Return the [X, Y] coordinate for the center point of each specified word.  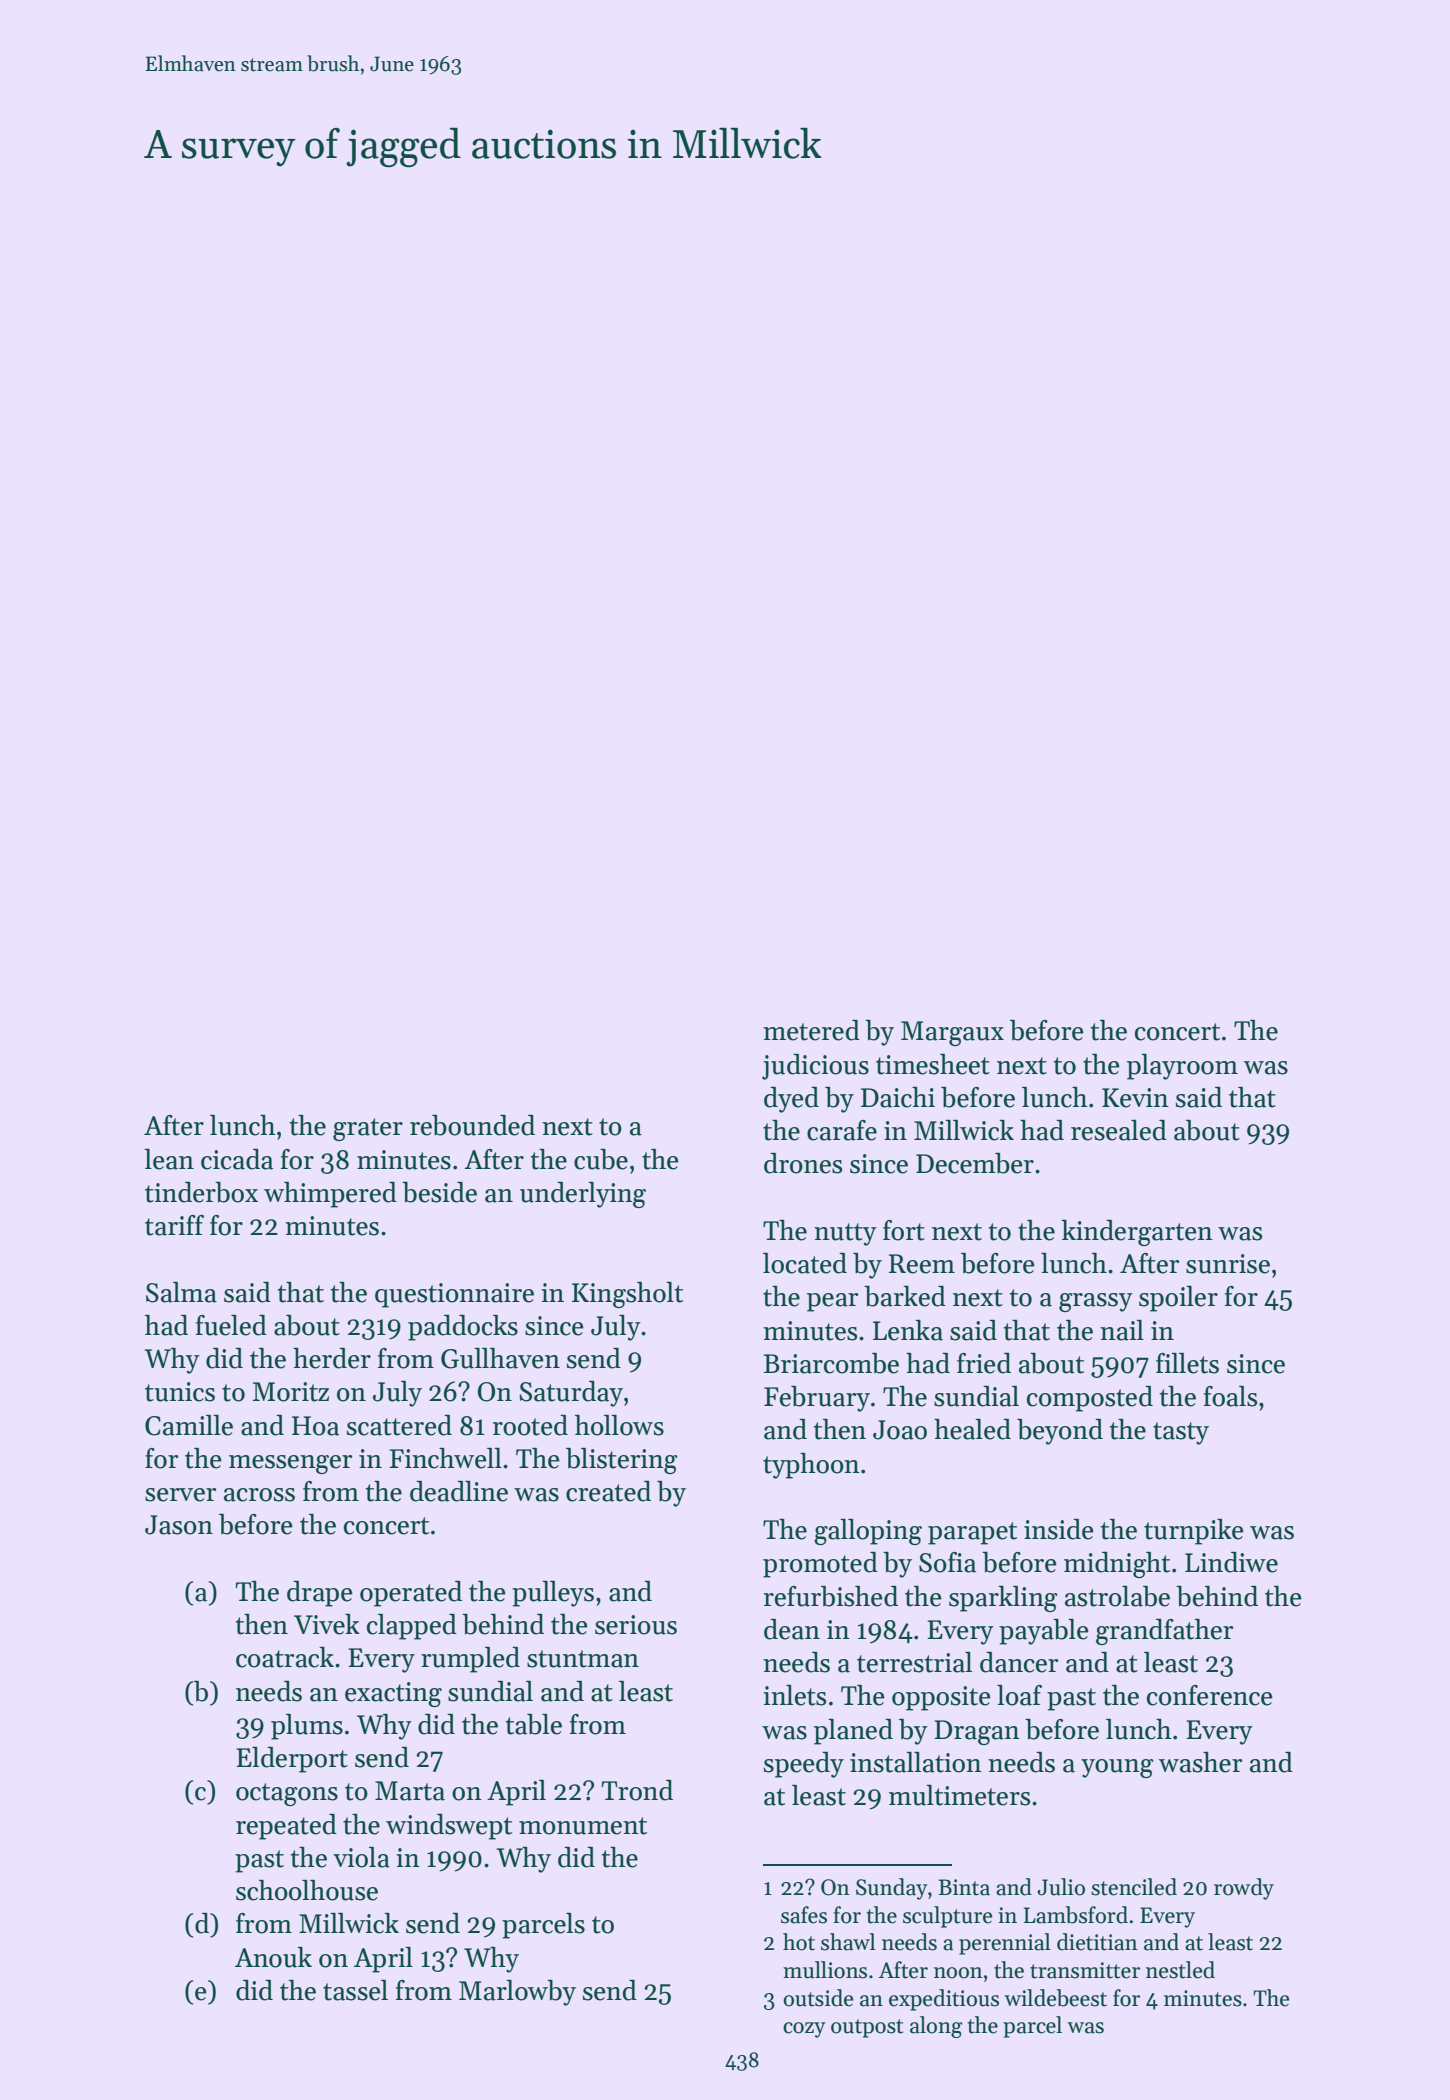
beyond [1060, 1432]
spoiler [1178, 1299]
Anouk [273, 1957]
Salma [181, 1292]
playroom [1182, 1067]
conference [1210, 1695]
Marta [410, 1791]
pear [832, 1302]
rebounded [472, 1125]
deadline [459, 1491]
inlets [794, 1695]
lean [169, 1159]
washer [1200, 1762]
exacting [393, 1694]
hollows [619, 1425]
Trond [637, 1790]
